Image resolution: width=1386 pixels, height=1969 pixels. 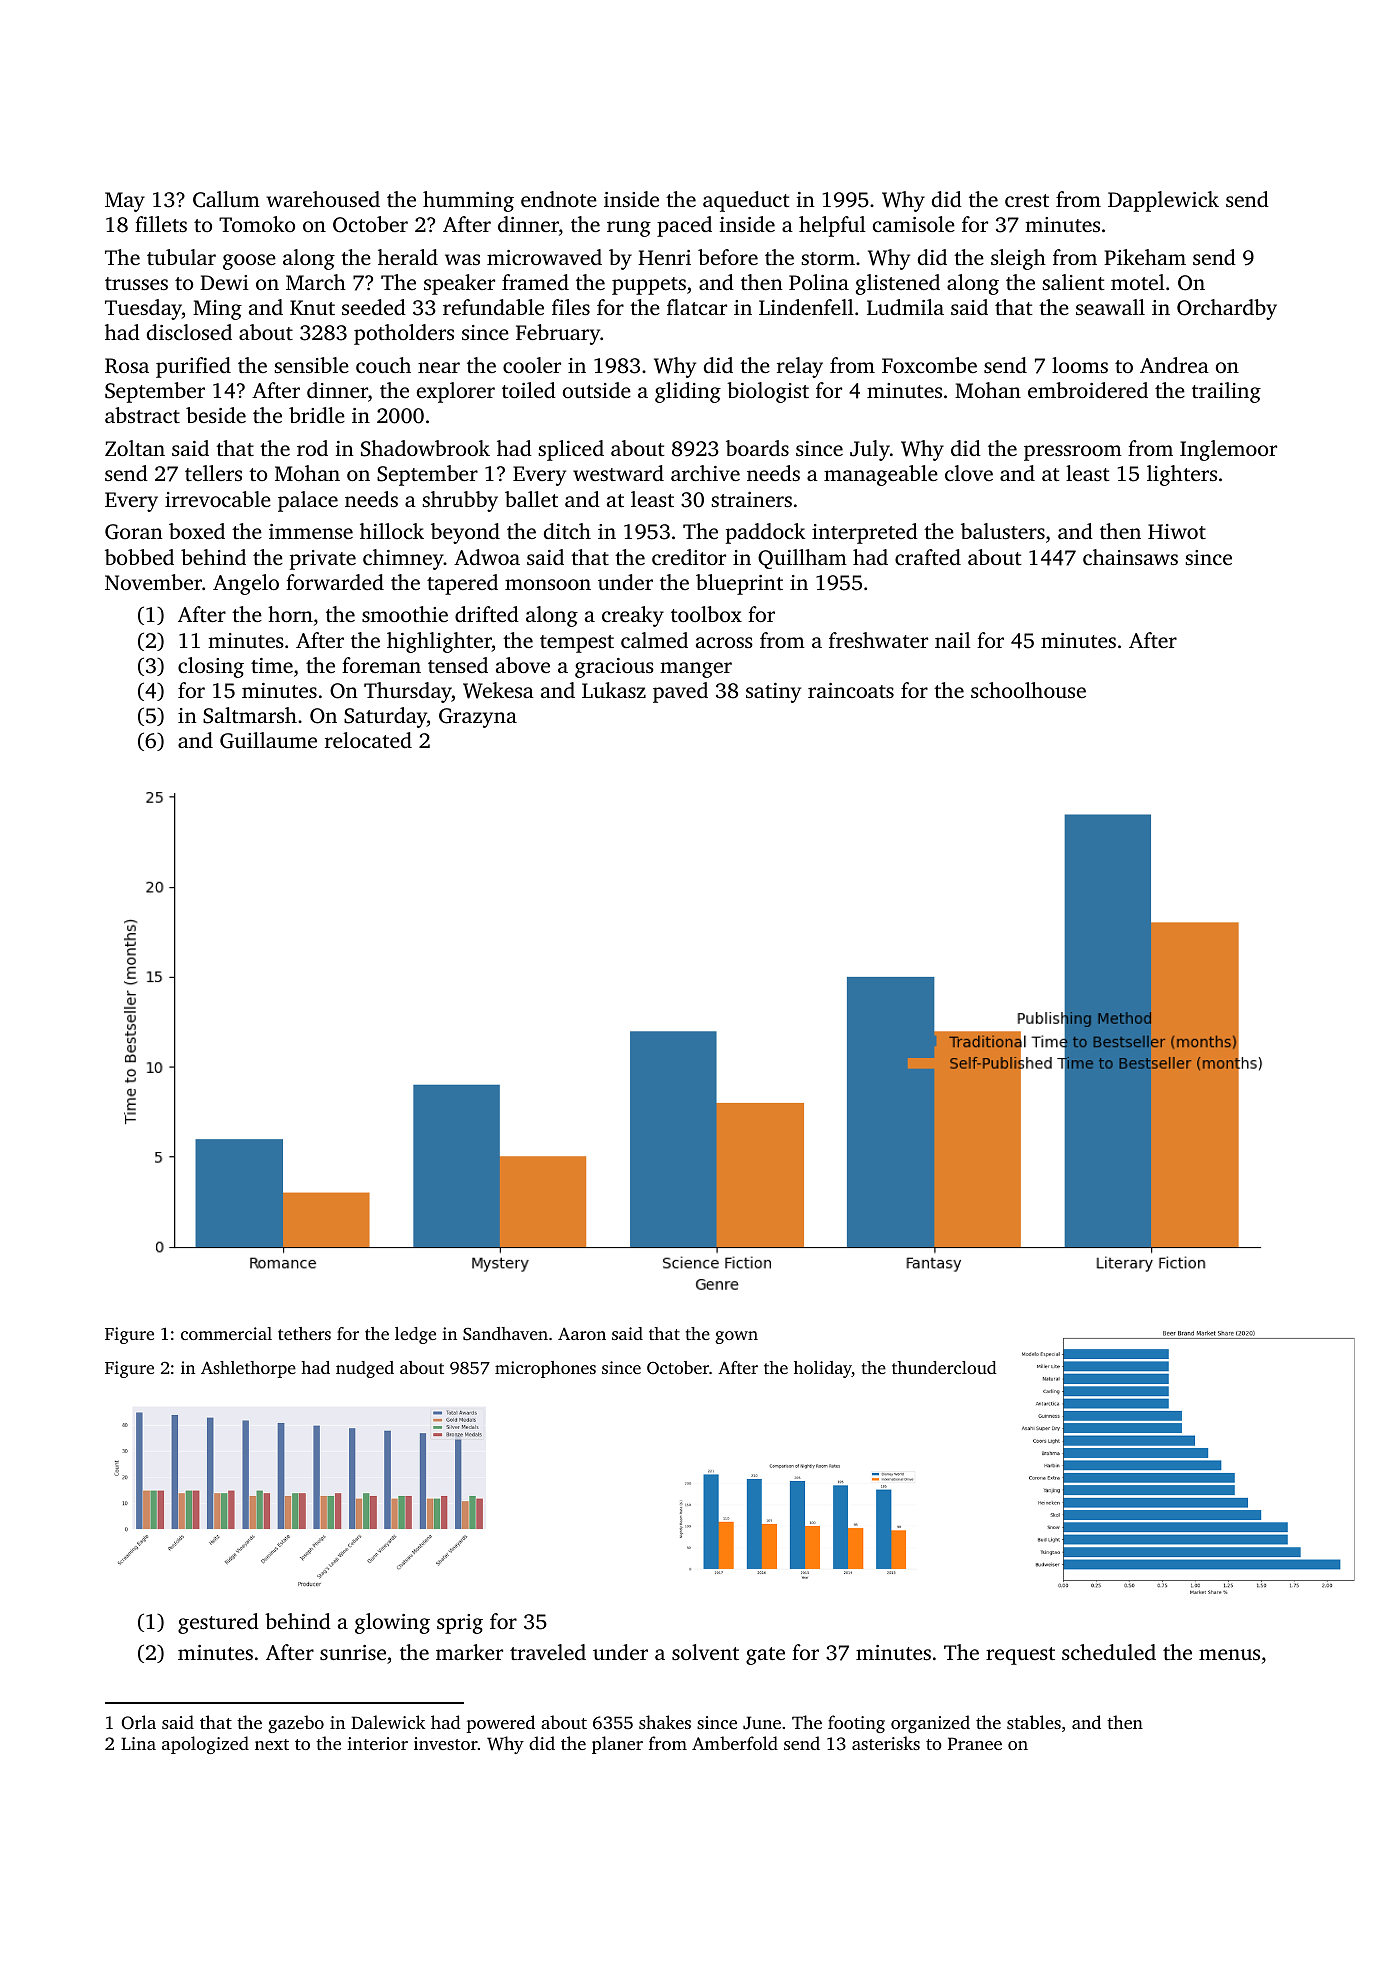 I want to click on Amberfold, so click(x=735, y=1743).
